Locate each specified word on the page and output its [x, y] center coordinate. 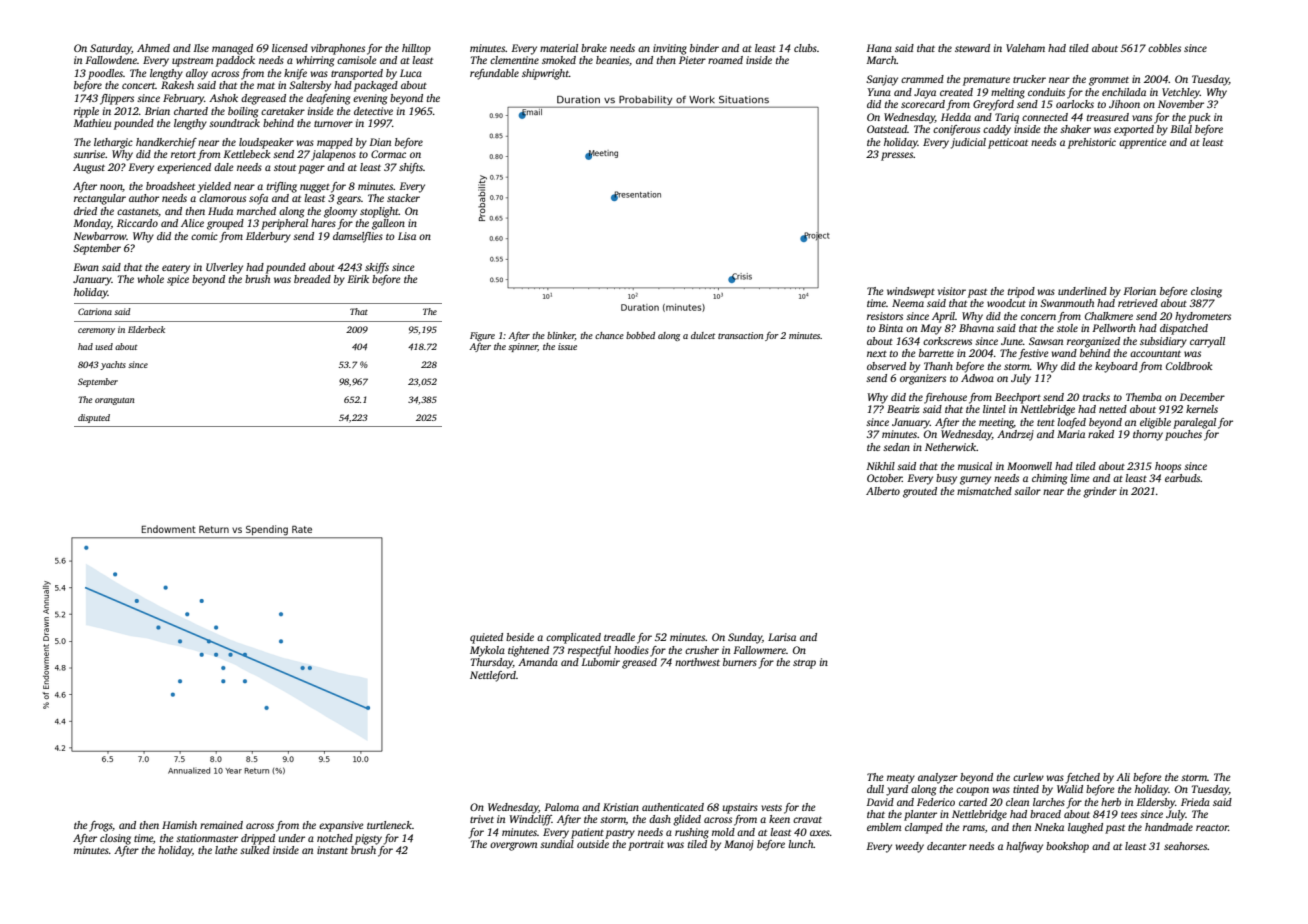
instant [332, 850]
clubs [805, 48]
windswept [911, 292]
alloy [197, 74]
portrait [646, 845]
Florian [1139, 291]
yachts [113, 365]
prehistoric [1092, 143]
